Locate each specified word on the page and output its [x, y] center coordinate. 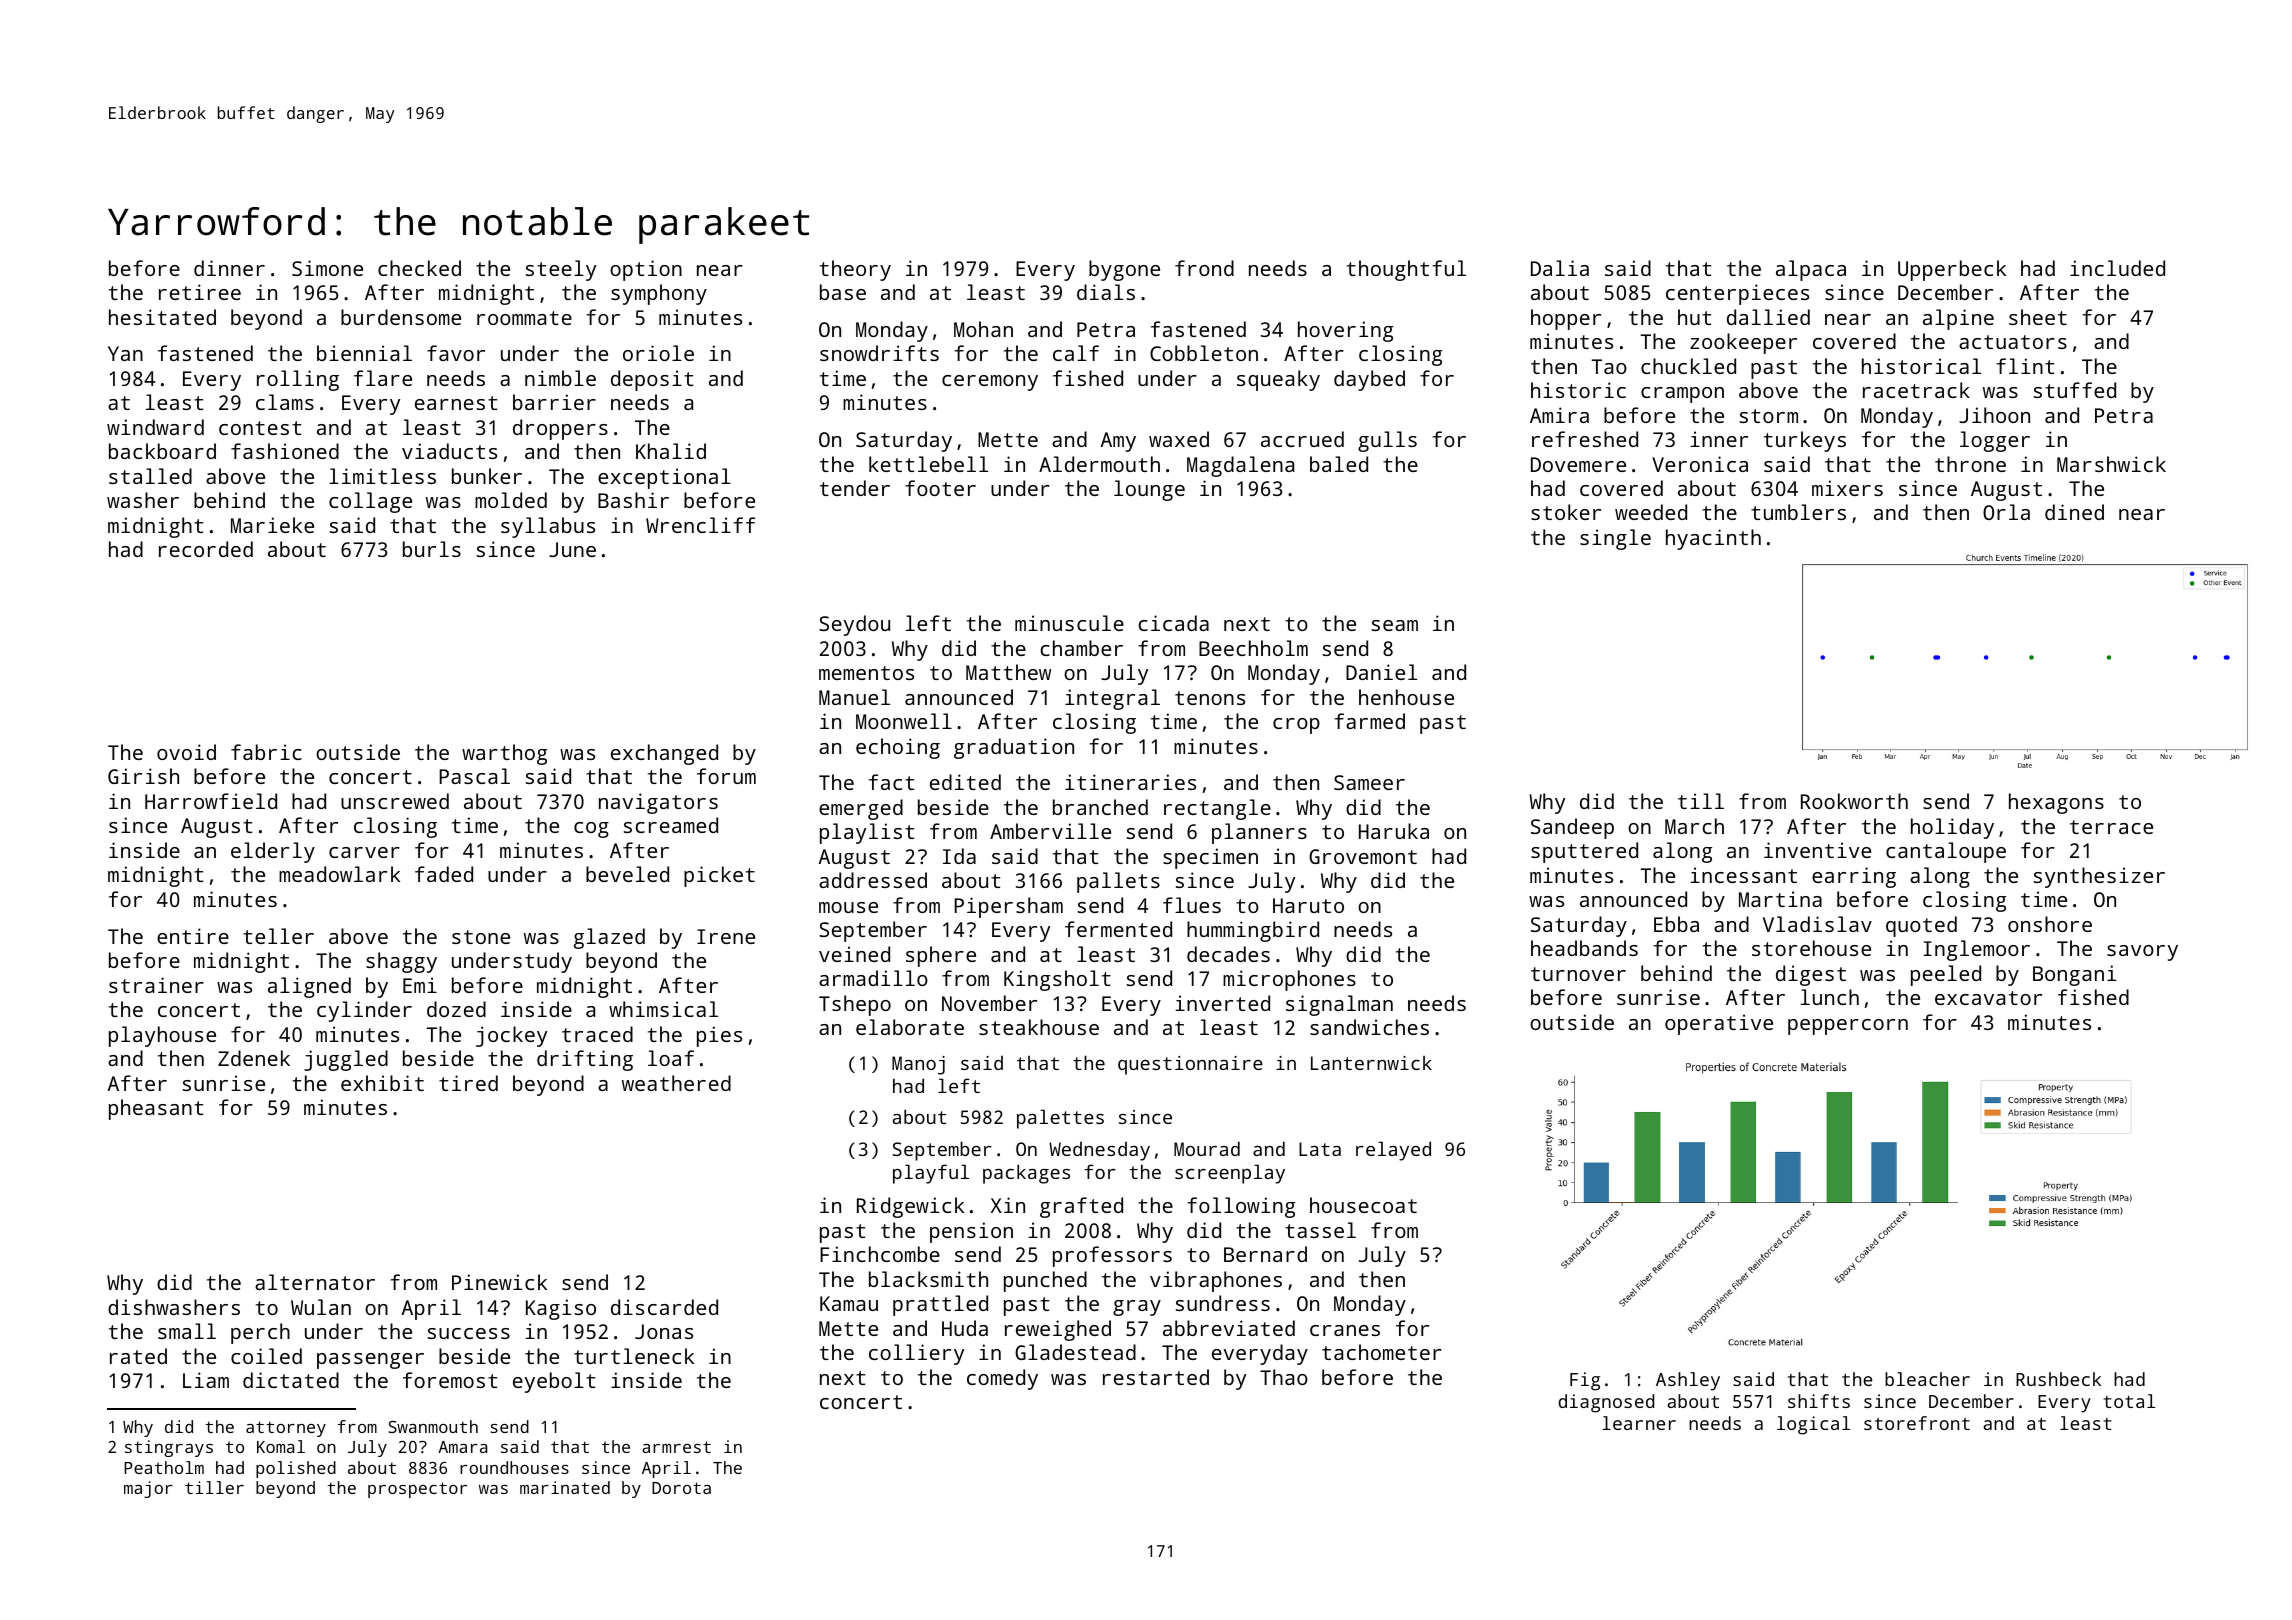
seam [1395, 625]
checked [419, 268]
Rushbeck [2058, 1379]
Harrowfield [211, 801]
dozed [456, 1009]
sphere [941, 956]
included [2117, 268]
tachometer [1382, 1352]
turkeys [1805, 441]
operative [1719, 1024]
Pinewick [499, 1282]
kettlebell [928, 464]
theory [855, 270]
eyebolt [554, 1382]
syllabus [548, 527]
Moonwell [904, 721]
